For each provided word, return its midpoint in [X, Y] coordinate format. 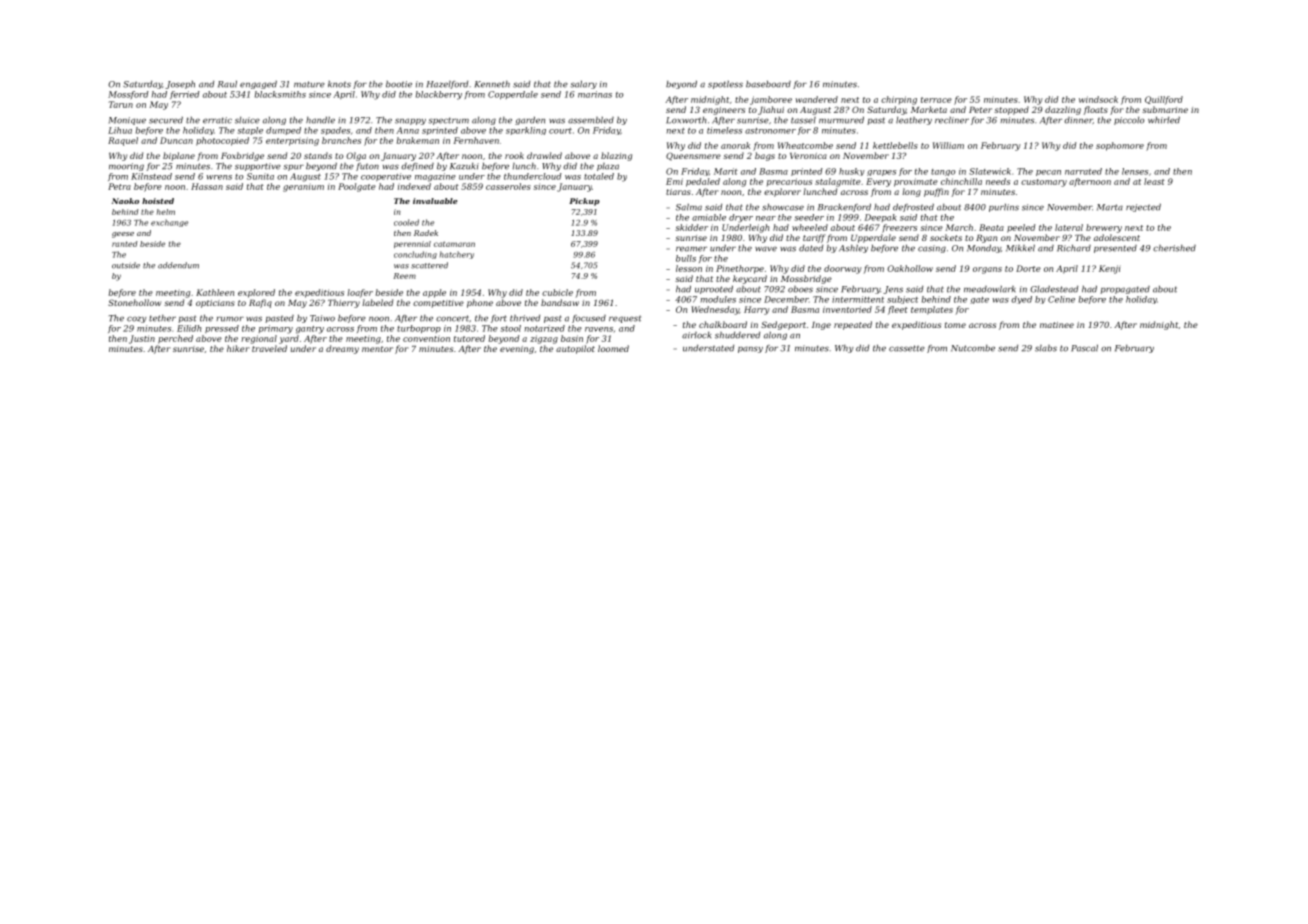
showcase [783, 207]
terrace [936, 100]
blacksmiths [280, 94]
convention [426, 339]
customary [1044, 183]
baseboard [768, 84]
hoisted [158, 201]
